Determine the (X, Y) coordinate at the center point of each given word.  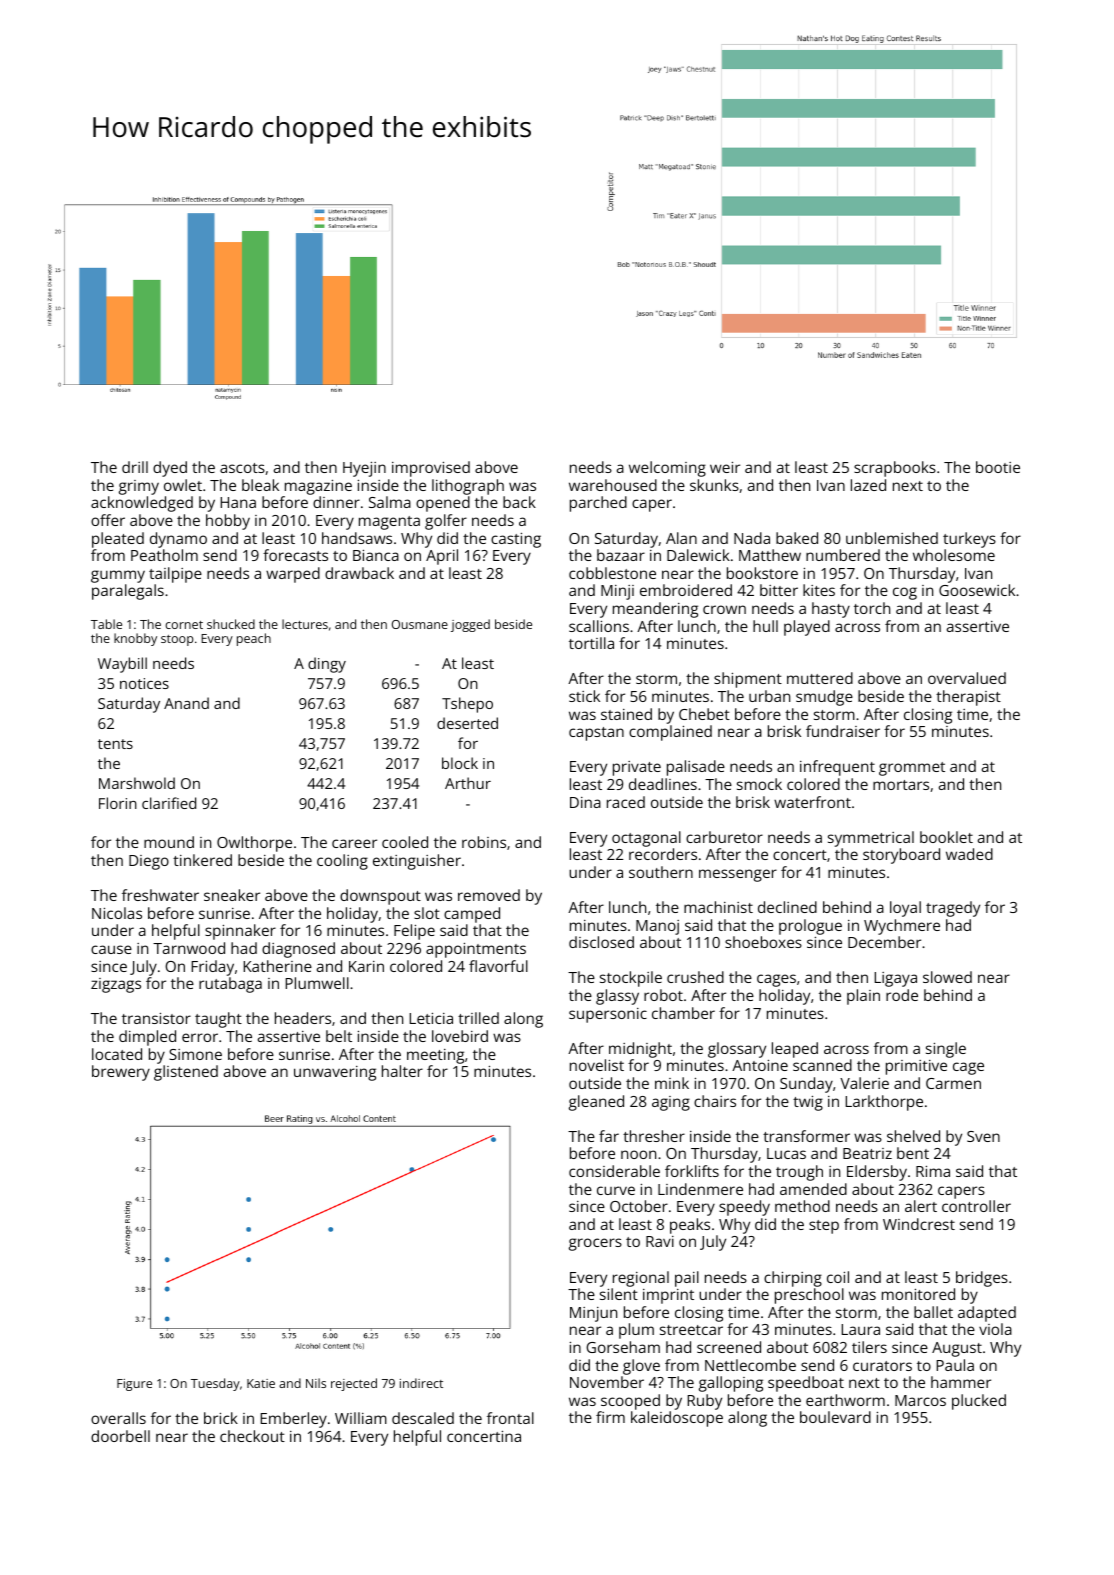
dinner (336, 502)
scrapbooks (895, 469)
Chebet (704, 714)
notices (144, 683)
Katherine (278, 966)
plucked (979, 1402)
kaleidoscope (677, 1419)
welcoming (667, 469)
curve (616, 1190)
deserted (467, 723)
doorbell (120, 1436)
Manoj (657, 927)
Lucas (786, 1153)
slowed (947, 977)
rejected (354, 1384)
